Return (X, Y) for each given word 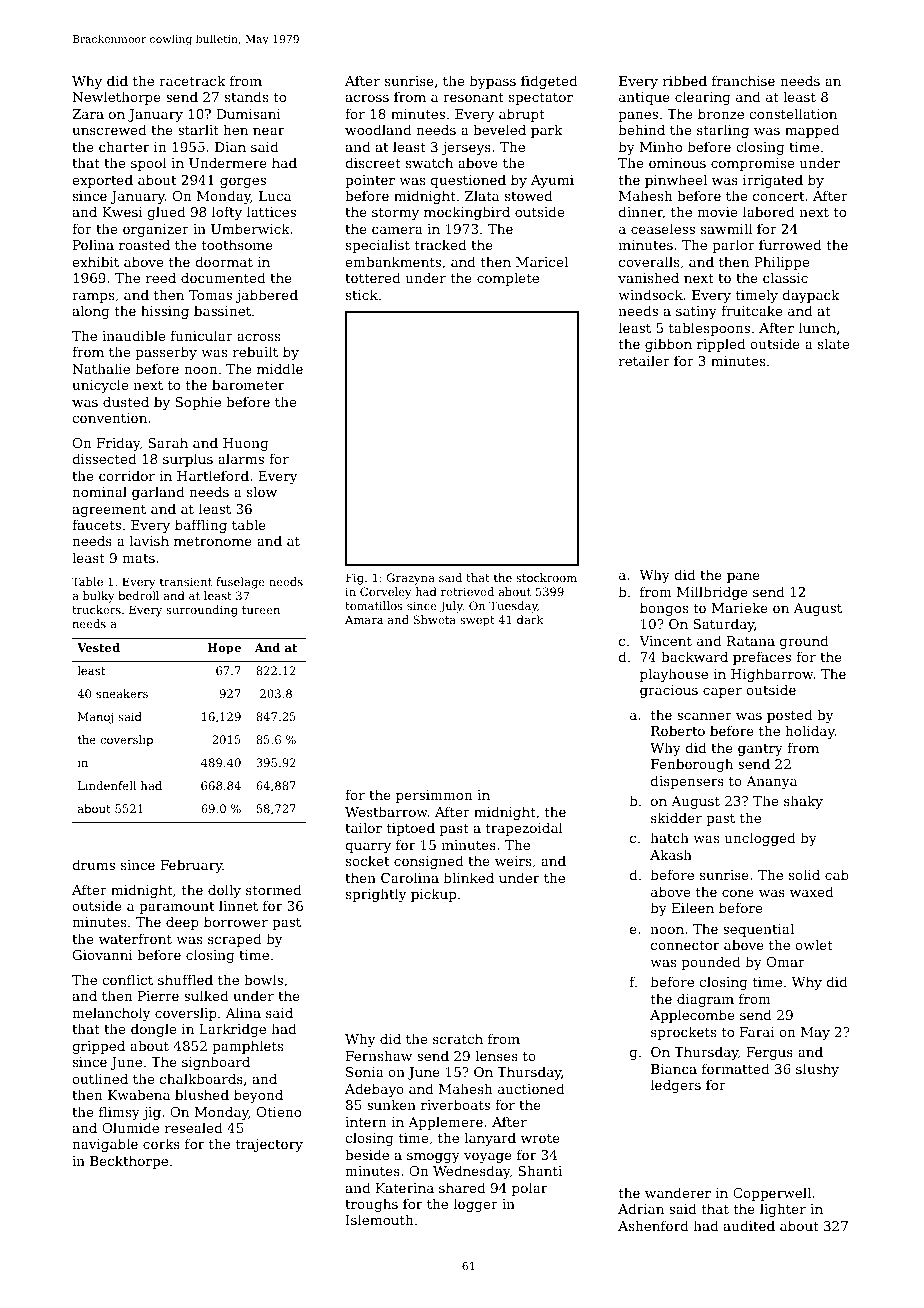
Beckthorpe (129, 1162)
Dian (230, 147)
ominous (677, 163)
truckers (96, 609)
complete (508, 279)
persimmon (434, 796)
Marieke (740, 607)
